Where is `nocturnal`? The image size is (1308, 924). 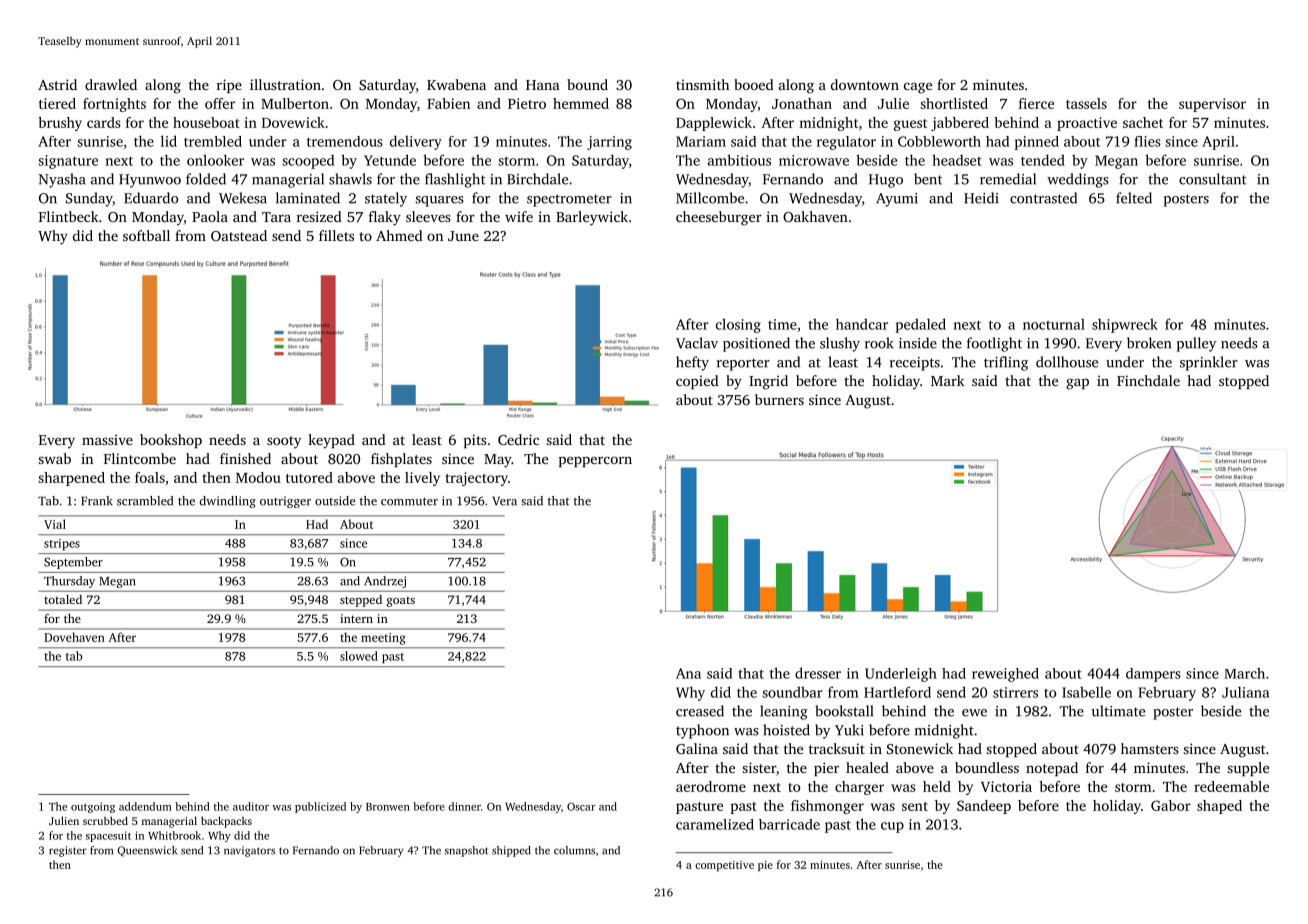
nocturnal is located at coordinates (1054, 324).
